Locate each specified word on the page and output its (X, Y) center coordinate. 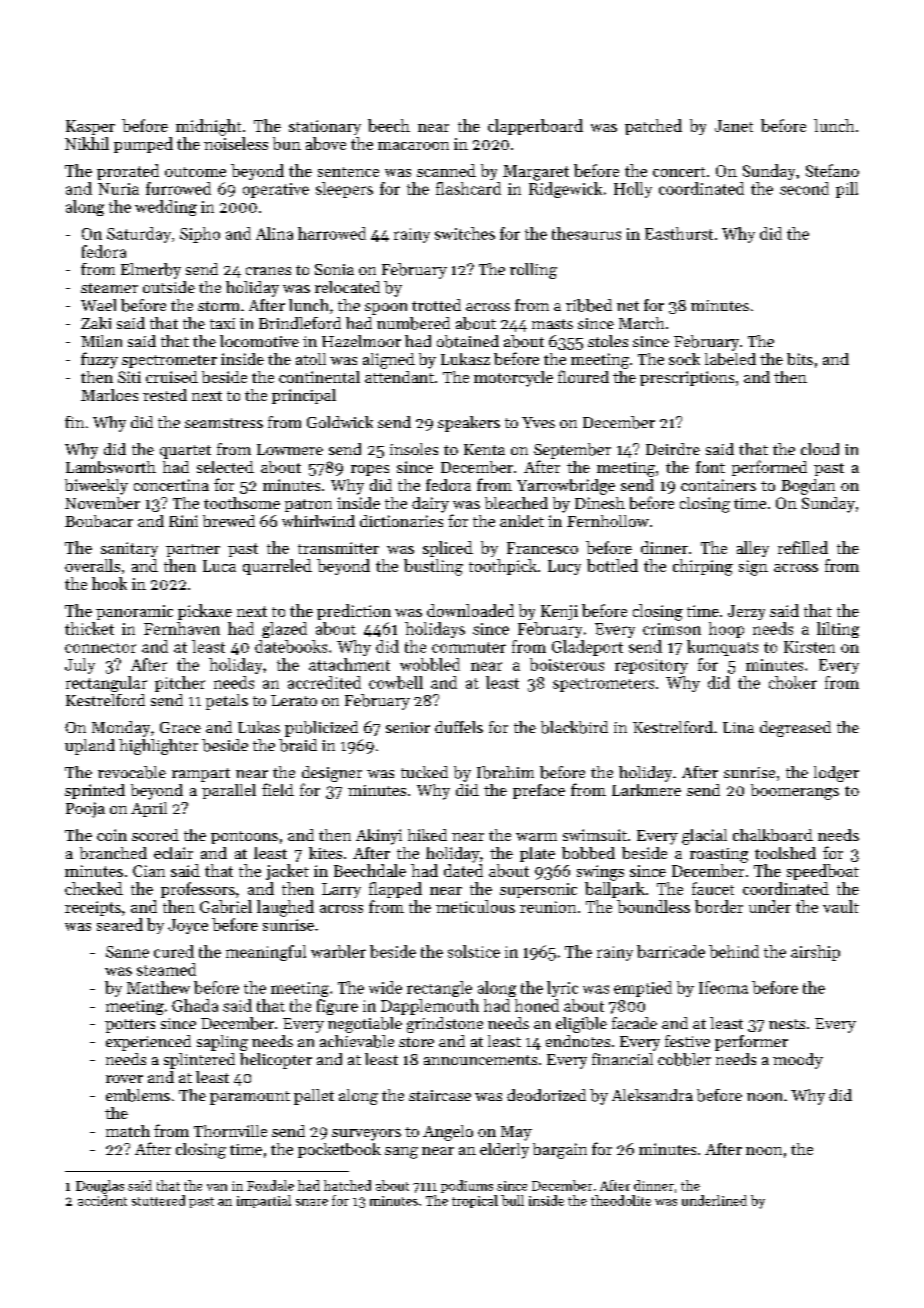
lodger (836, 774)
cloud (820, 449)
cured (174, 951)
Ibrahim (505, 772)
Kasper (90, 127)
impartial (264, 1201)
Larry (341, 890)
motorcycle (513, 379)
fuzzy (99, 360)
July (80, 666)
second (804, 188)
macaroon (413, 146)
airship (815, 953)
